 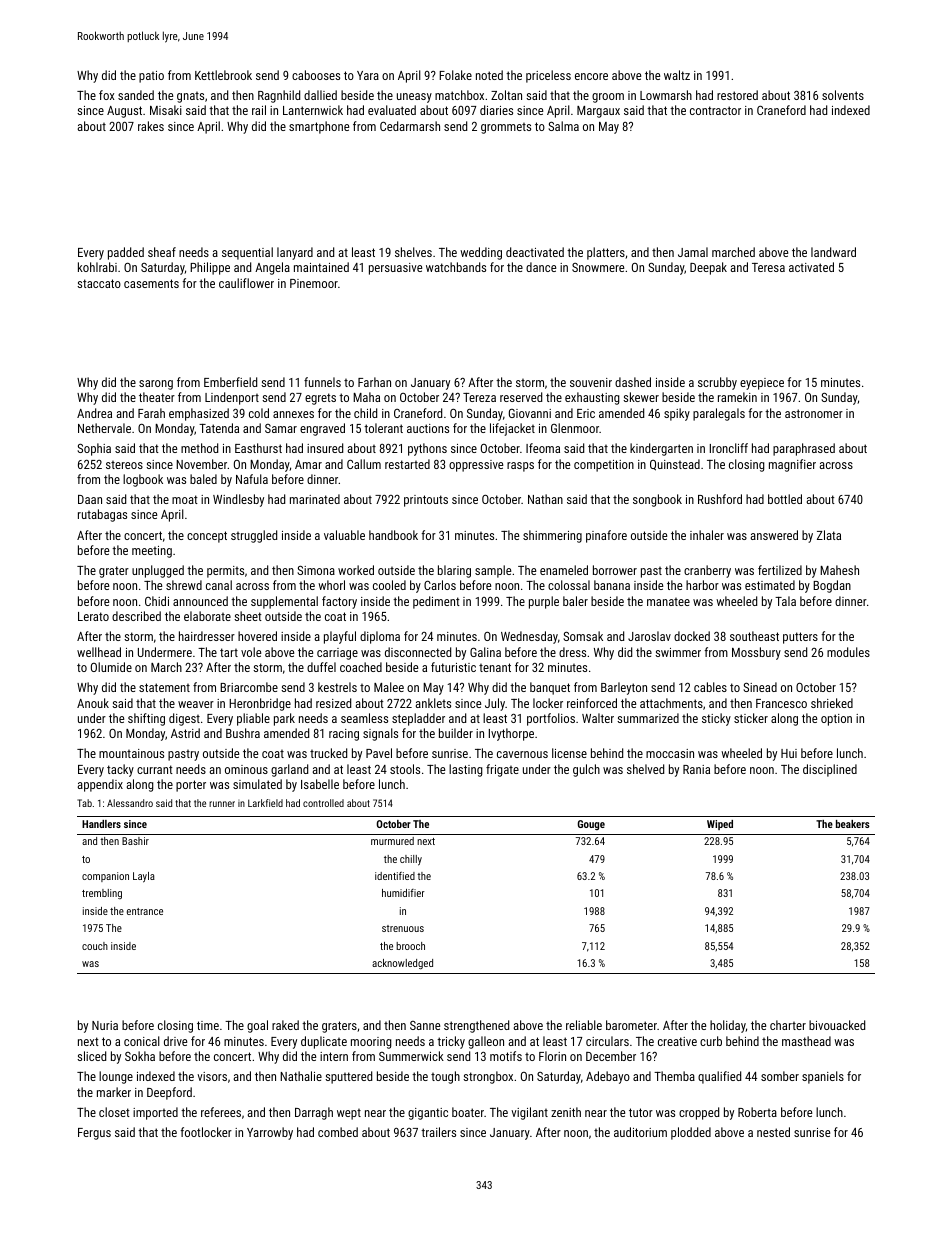 I want to click on hovered, so click(x=257, y=636).
